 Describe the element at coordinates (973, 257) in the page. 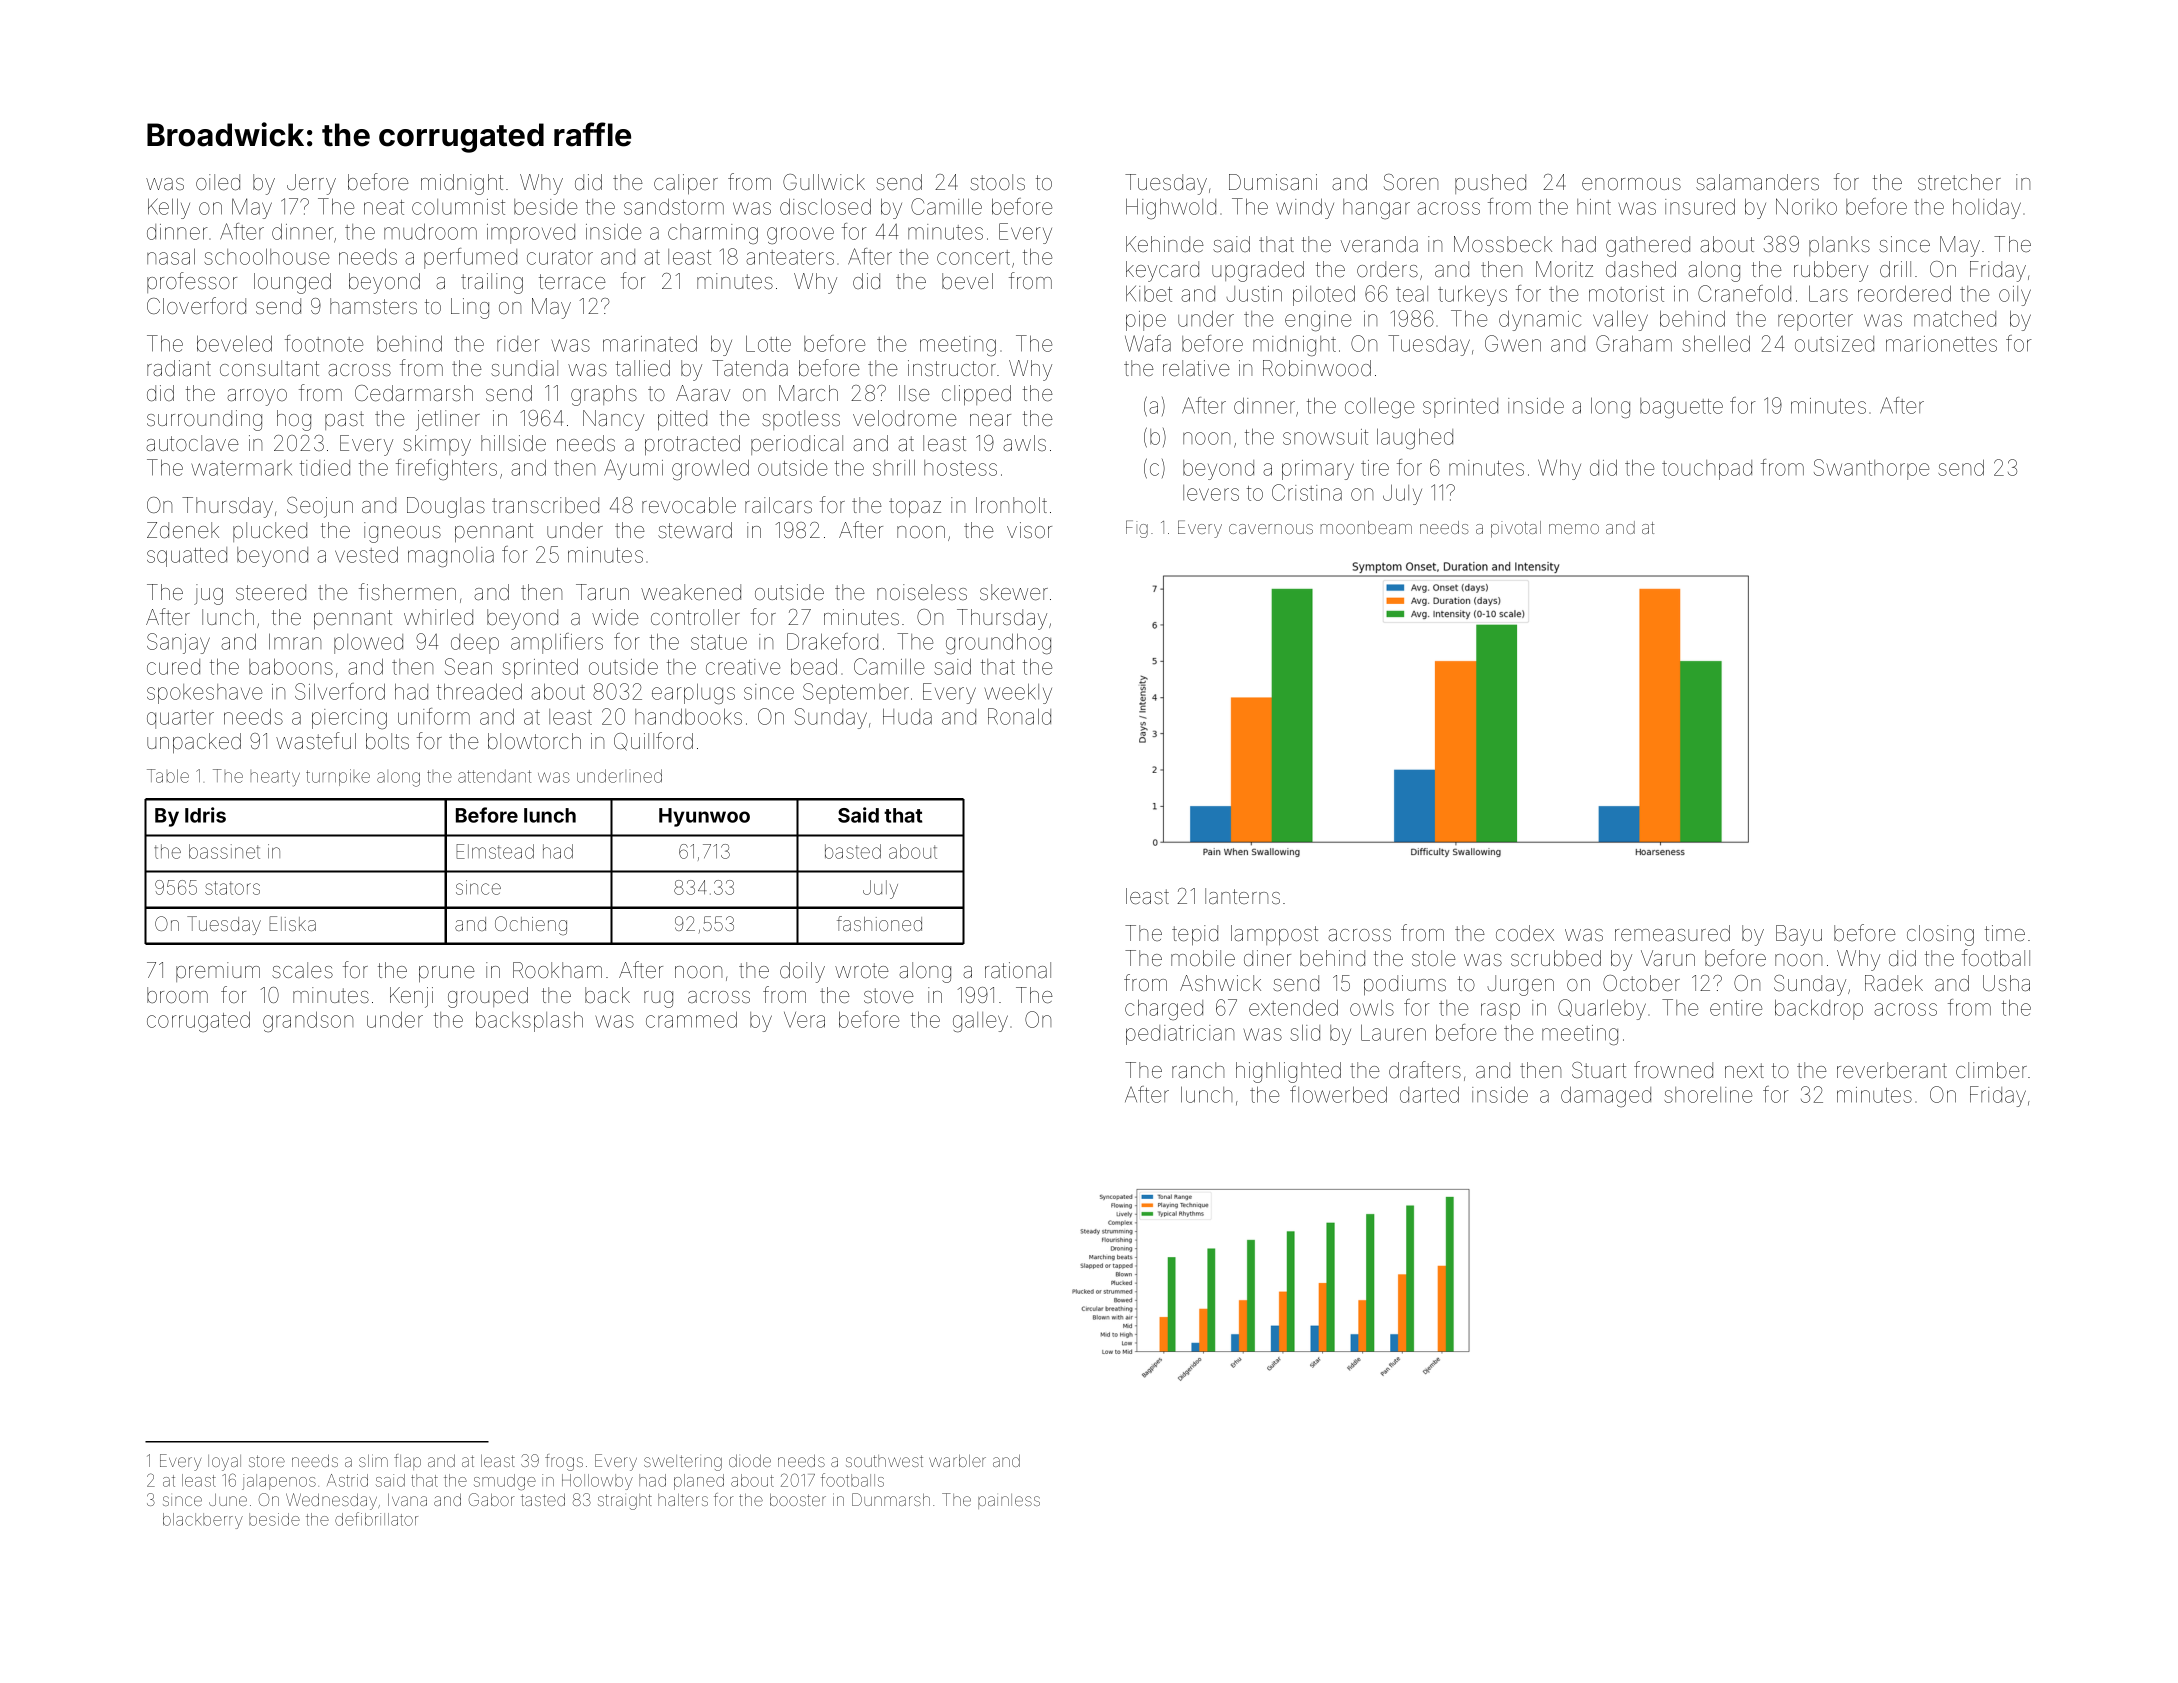

I see `concert` at that location.
